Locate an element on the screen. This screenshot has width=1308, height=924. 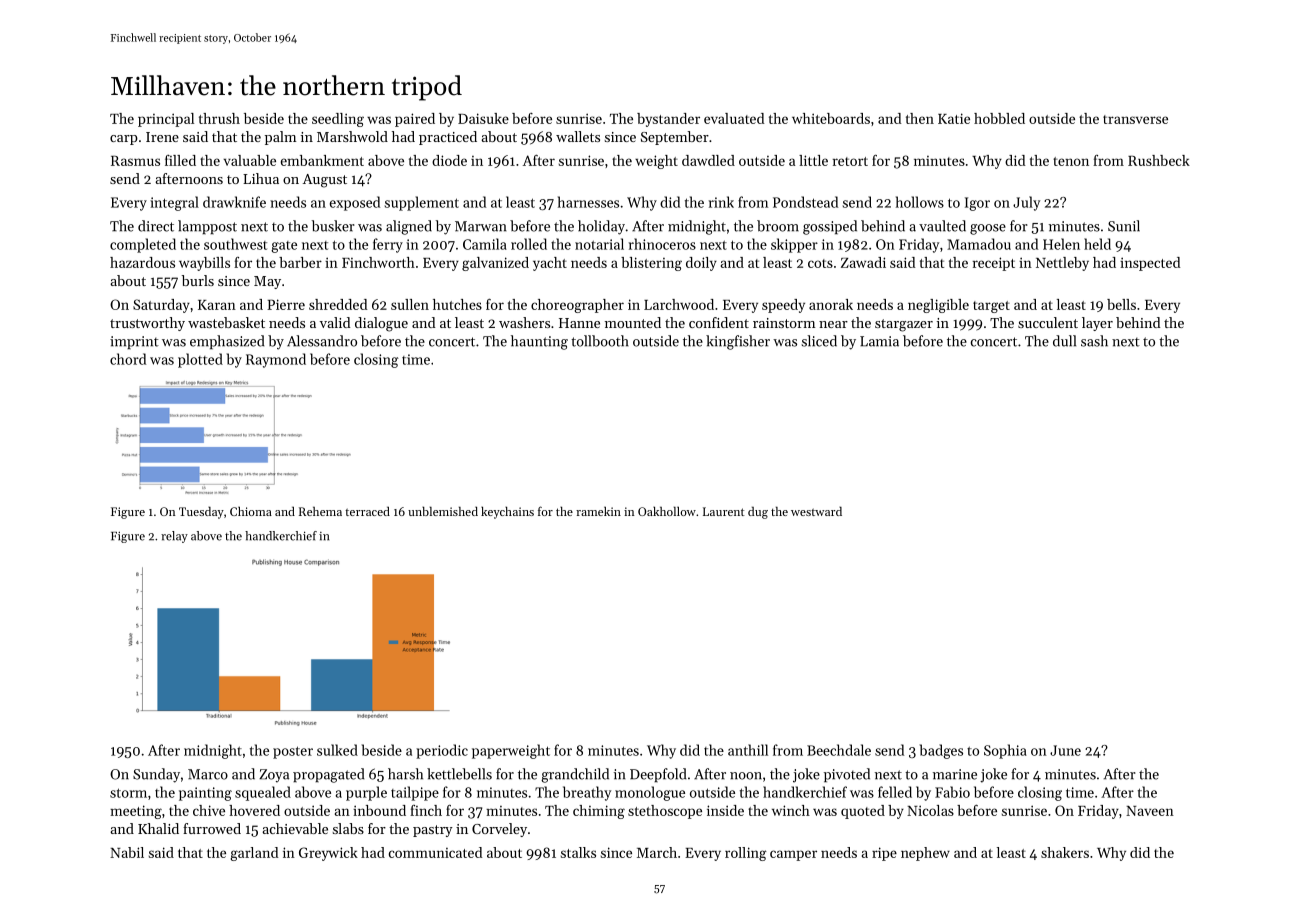
seedling is located at coordinates (338, 120).
